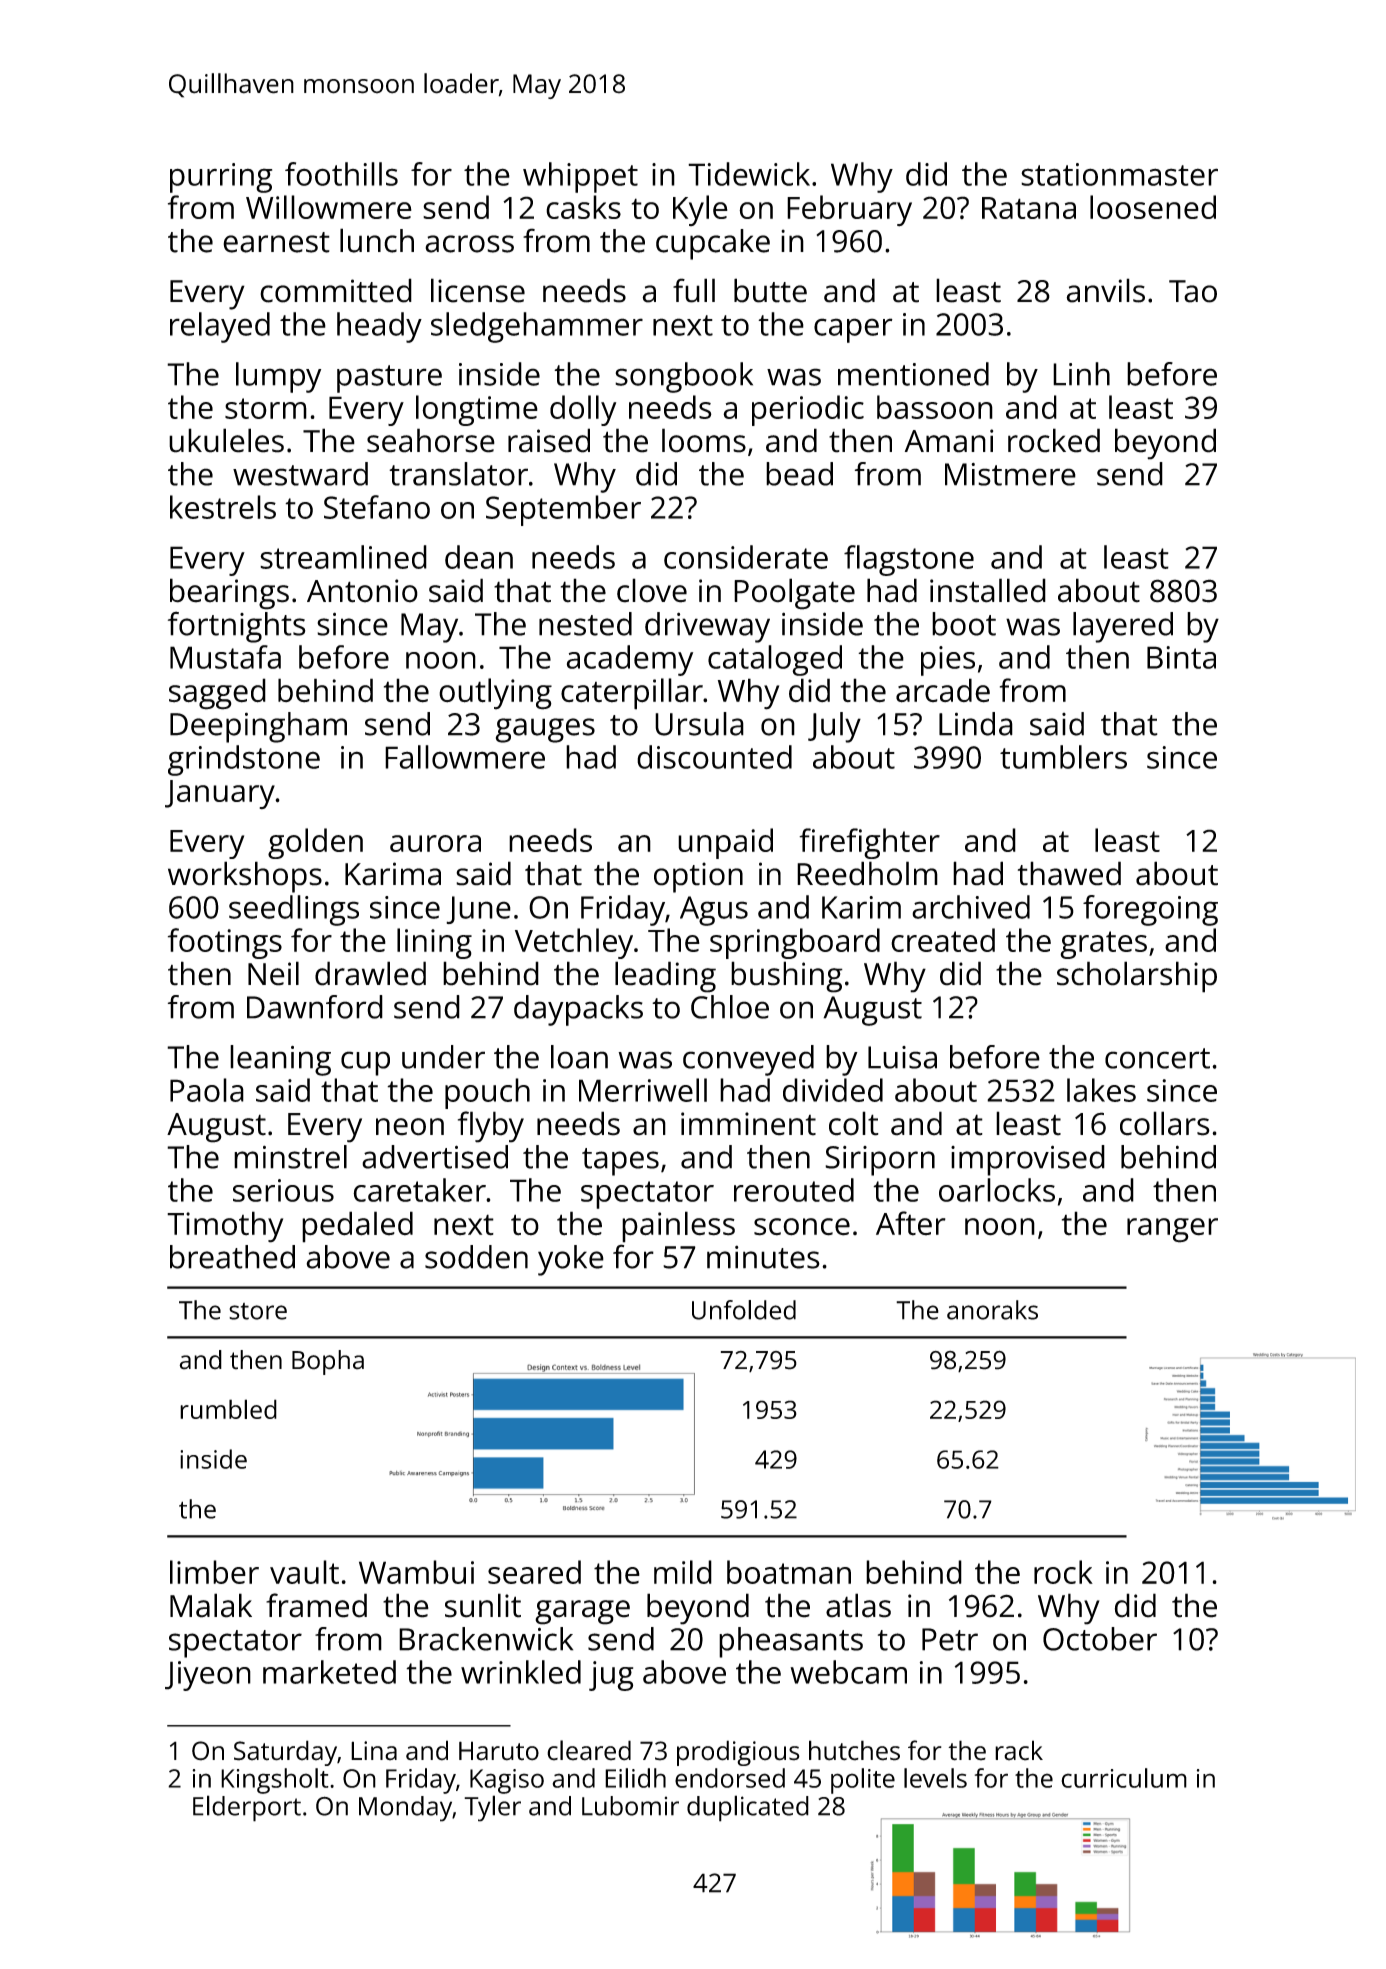  What do you see at coordinates (992, 1310) in the page?
I see `anoraks` at bounding box center [992, 1310].
